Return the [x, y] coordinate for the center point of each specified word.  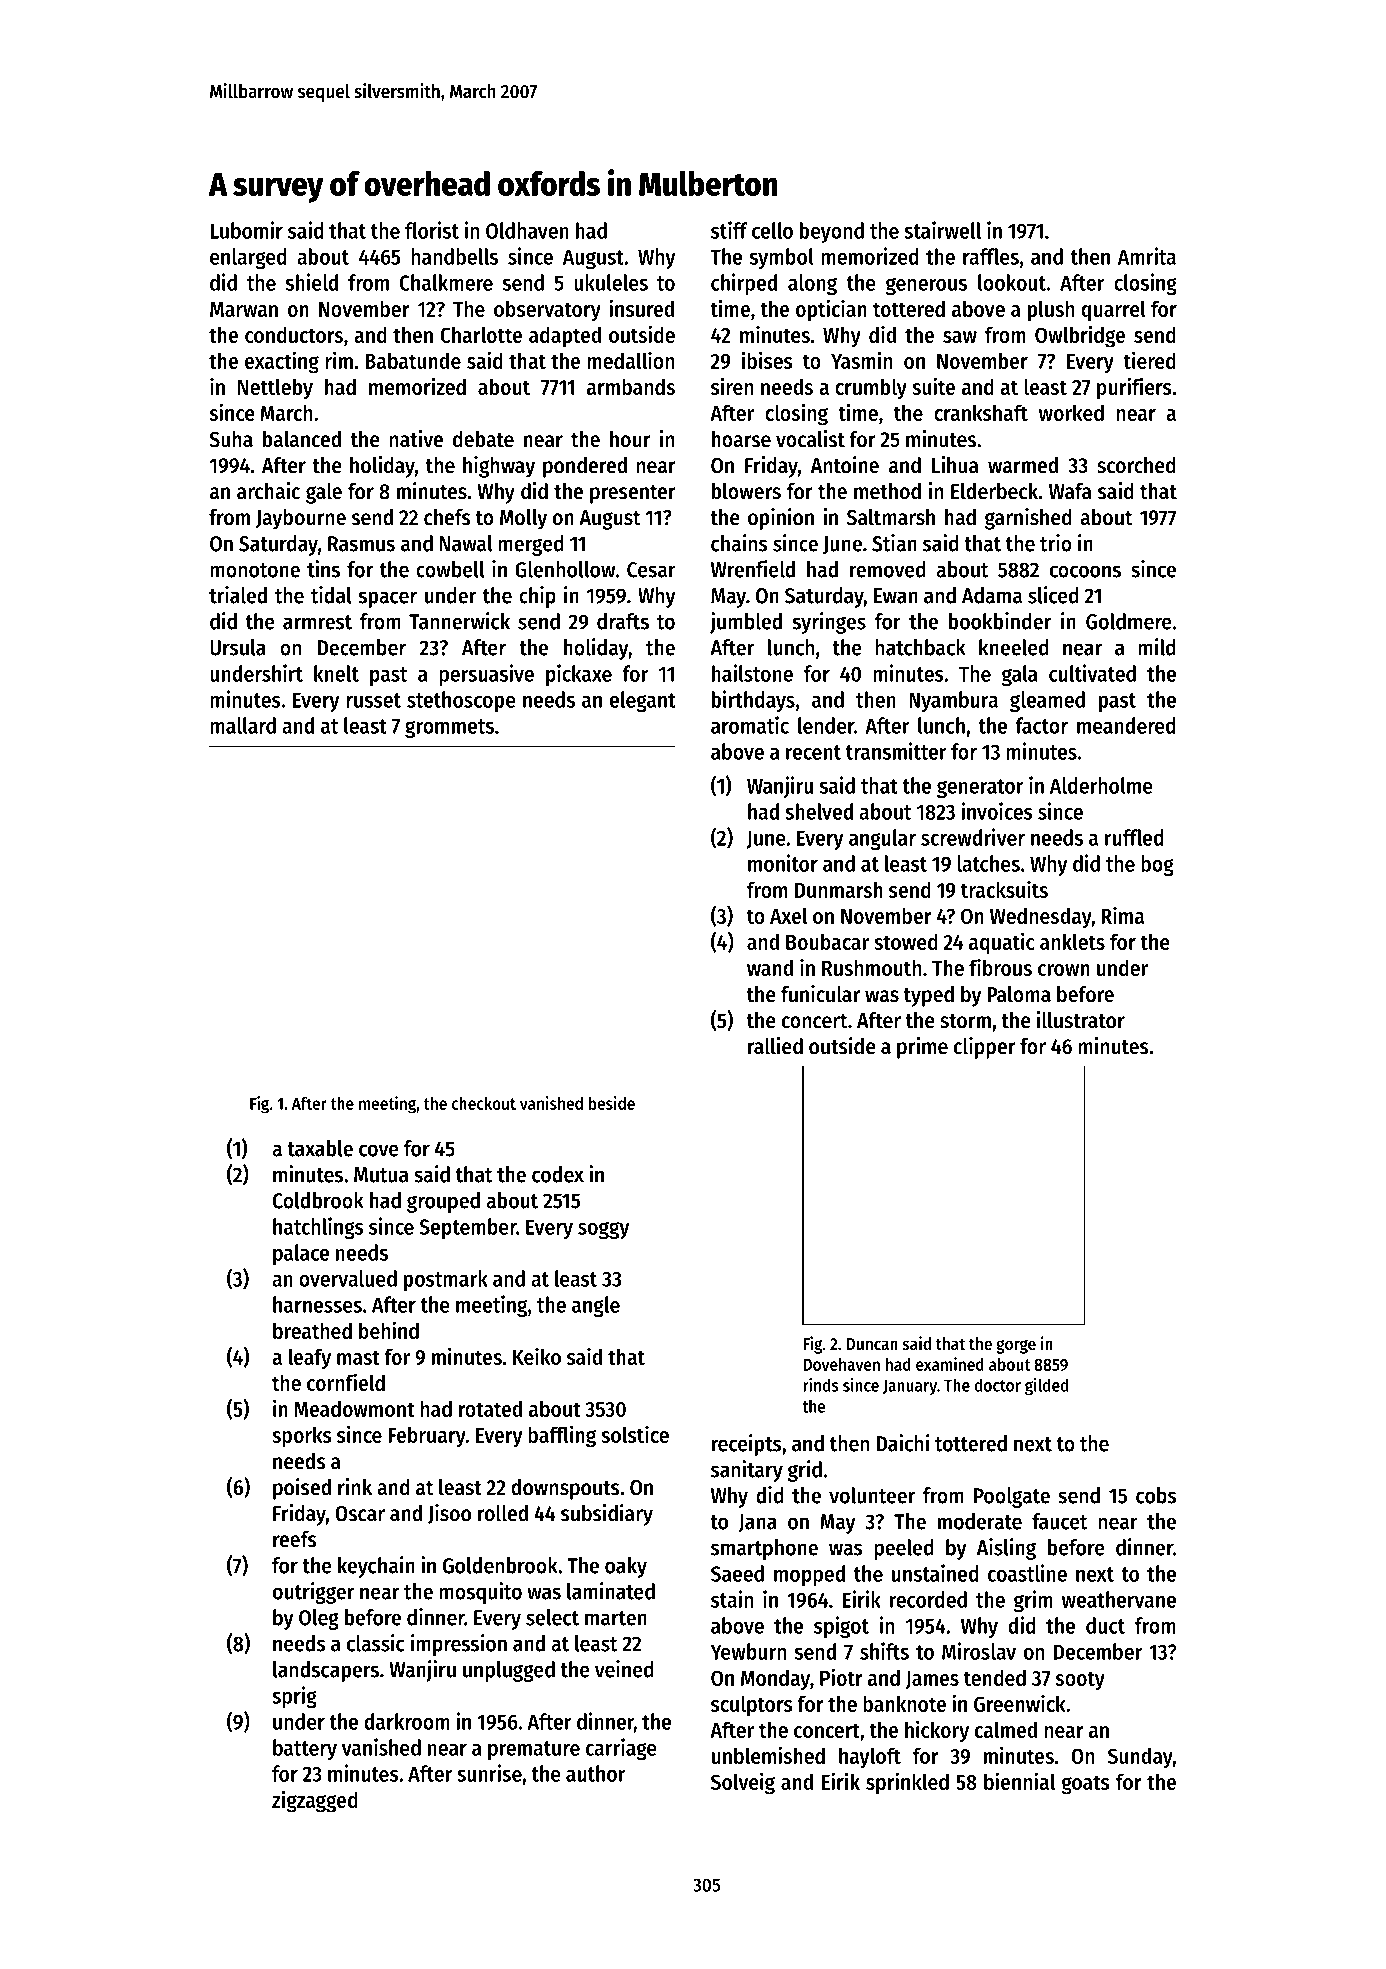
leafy [310, 1358]
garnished [1028, 519]
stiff [729, 230]
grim [1033, 1601]
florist [432, 230]
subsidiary [607, 1515]
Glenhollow [565, 569]
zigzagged [315, 1801]
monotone [255, 570]
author [596, 1773]
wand [770, 967]
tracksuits [1004, 889]
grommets [449, 728]
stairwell [942, 230]
